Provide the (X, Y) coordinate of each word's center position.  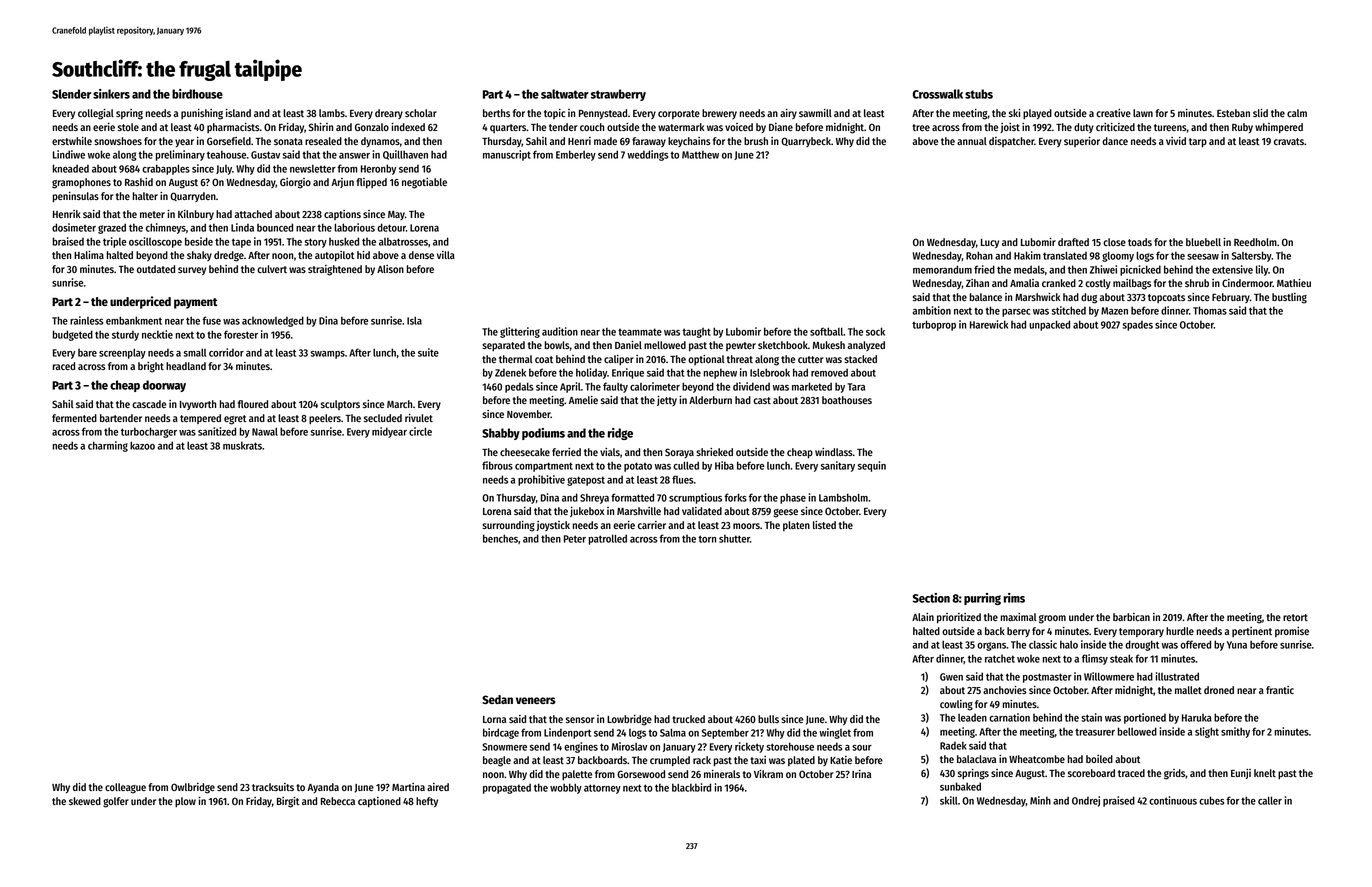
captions (342, 215)
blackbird (691, 787)
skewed (85, 801)
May (396, 215)
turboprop (934, 325)
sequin (872, 466)
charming (108, 446)
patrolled (608, 539)
